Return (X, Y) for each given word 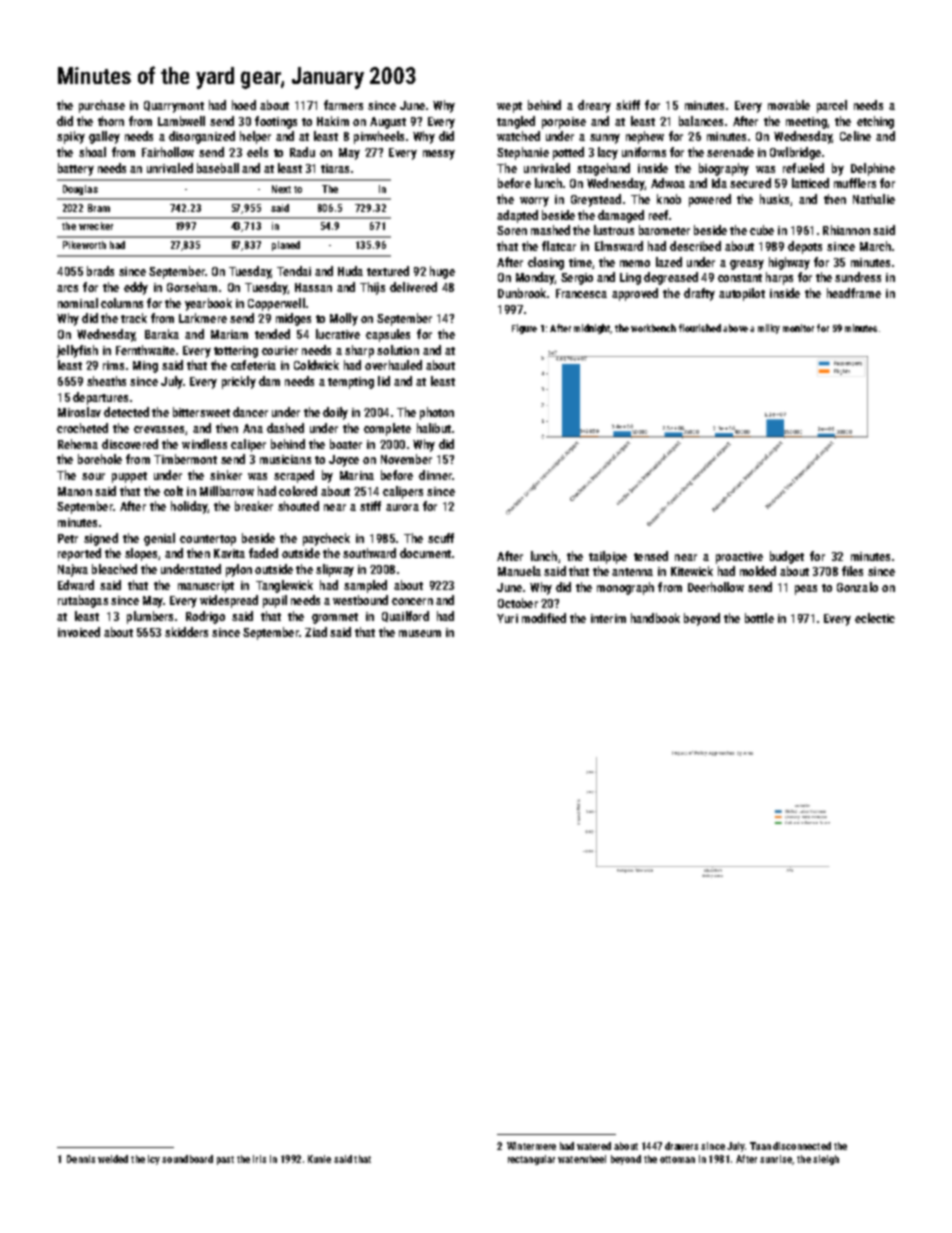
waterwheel (582, 1159)
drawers (681, 1146)
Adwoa (668, 183)
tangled (516, 122)
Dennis (81, 1159)
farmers (343, 105)
